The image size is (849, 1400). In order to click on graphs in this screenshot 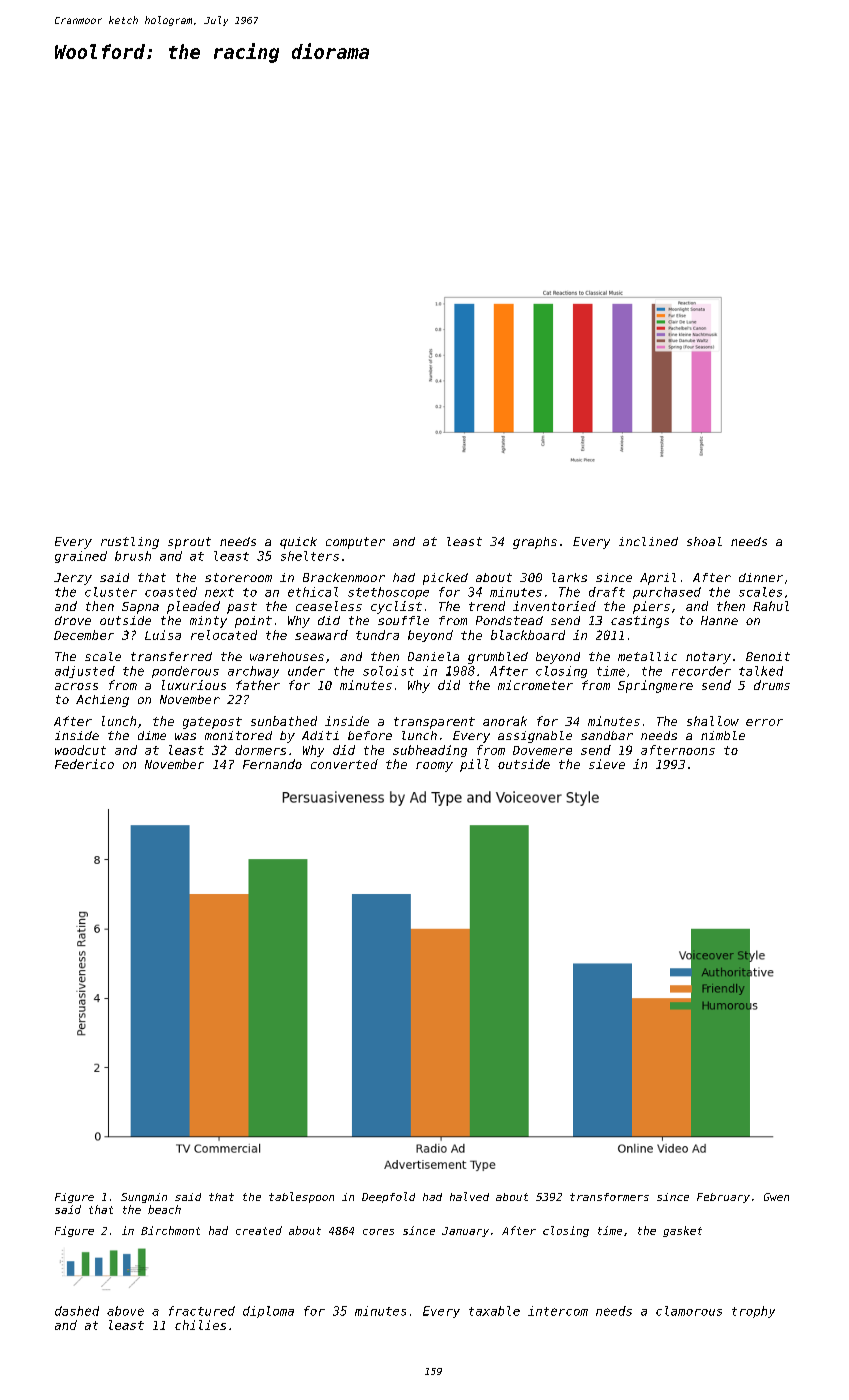, I will do `click(535, 543)`.
